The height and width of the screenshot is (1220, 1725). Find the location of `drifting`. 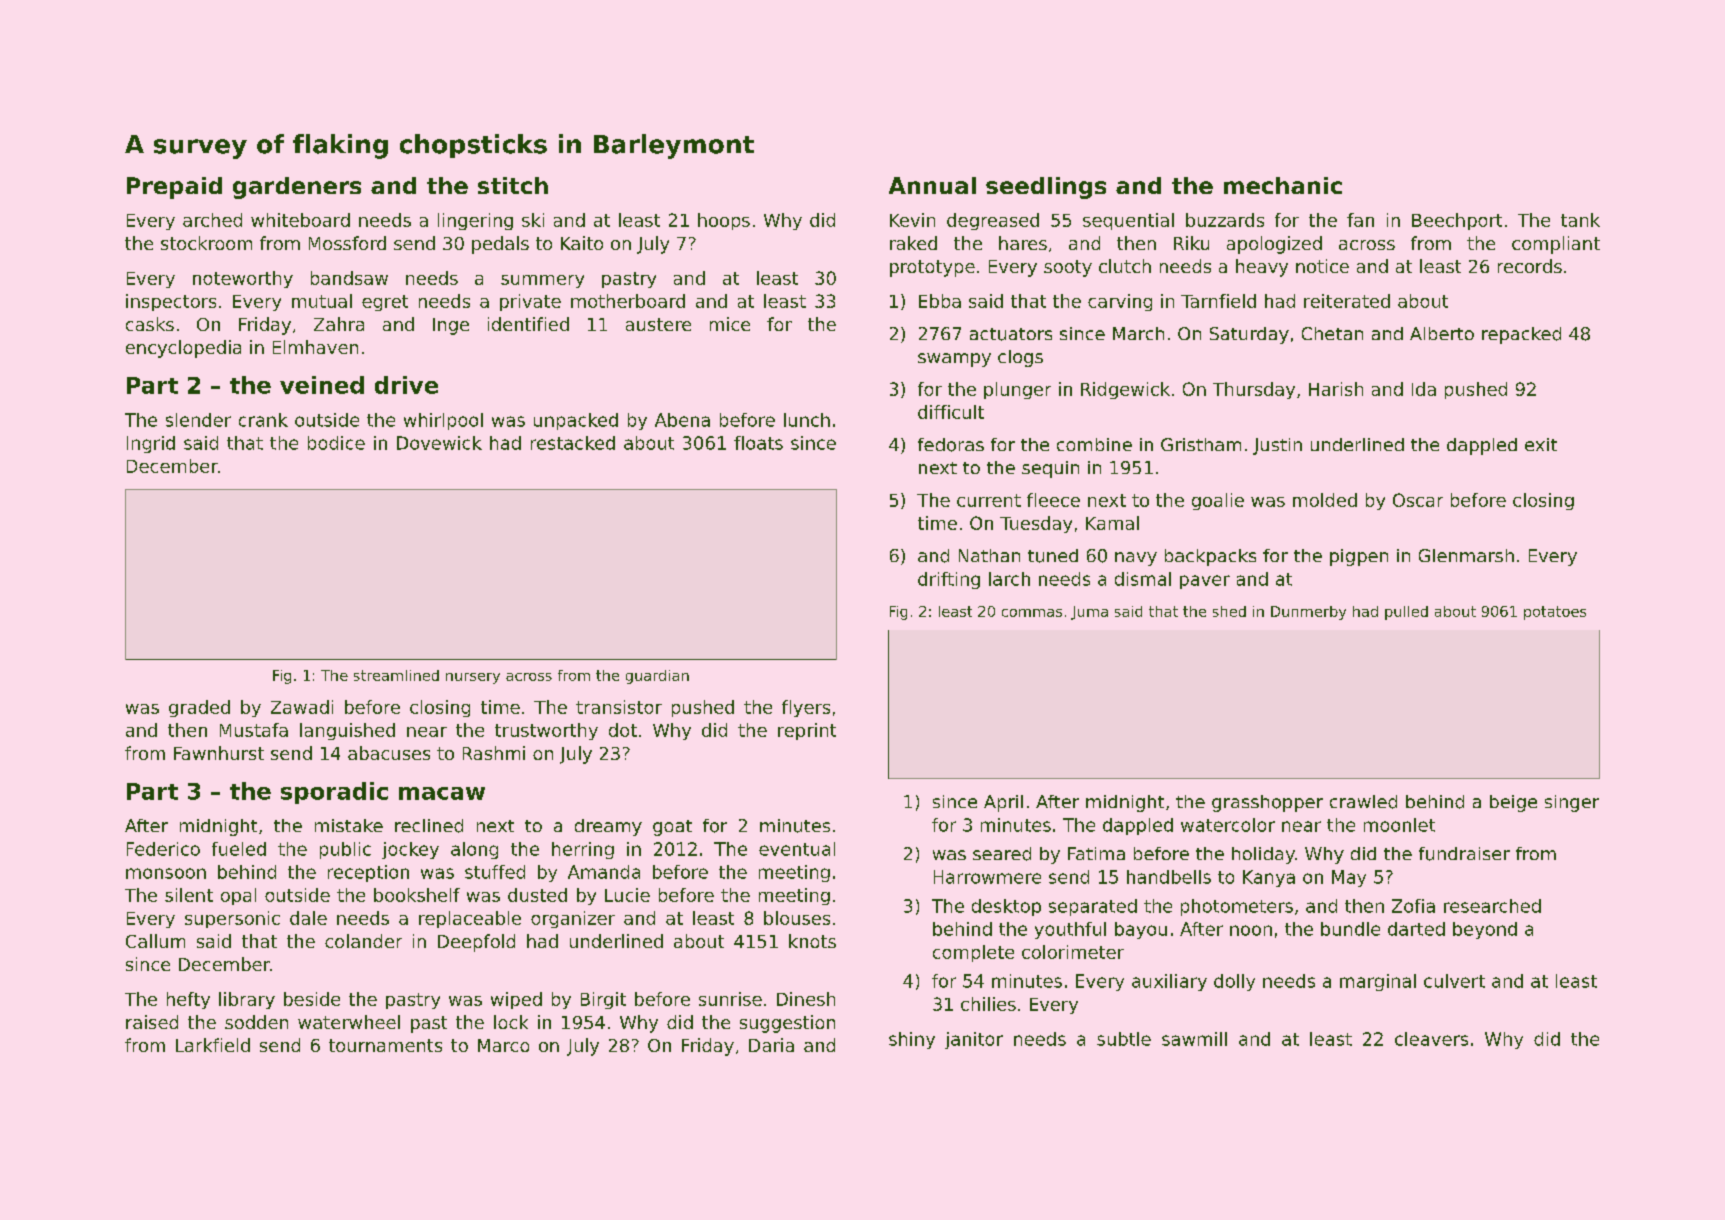

drifting is located at coordinates (949, 580).
